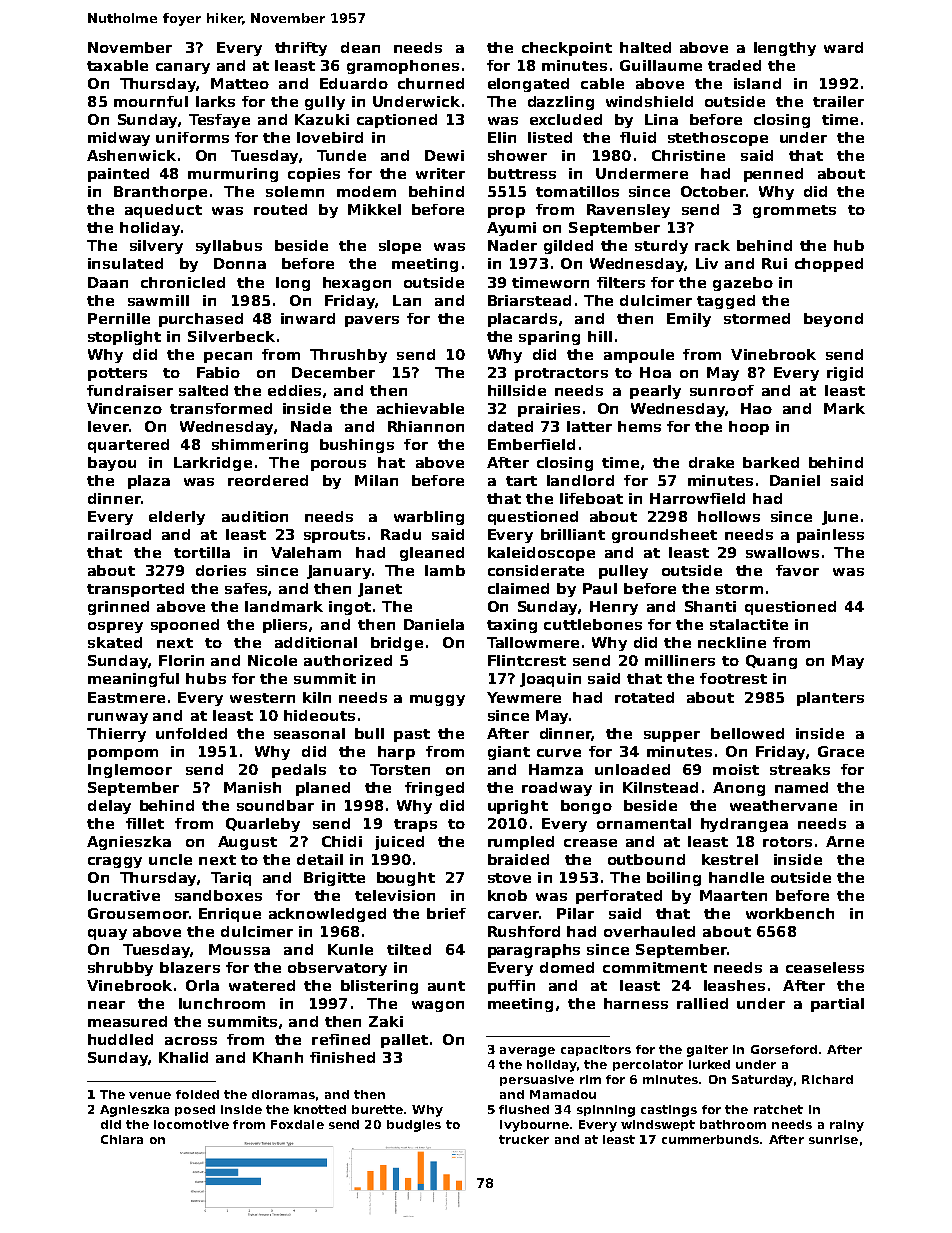  What do you see at coordinates (117, 65) in the screenshot?
I see `taxable` at bounding box center [117, 65].
